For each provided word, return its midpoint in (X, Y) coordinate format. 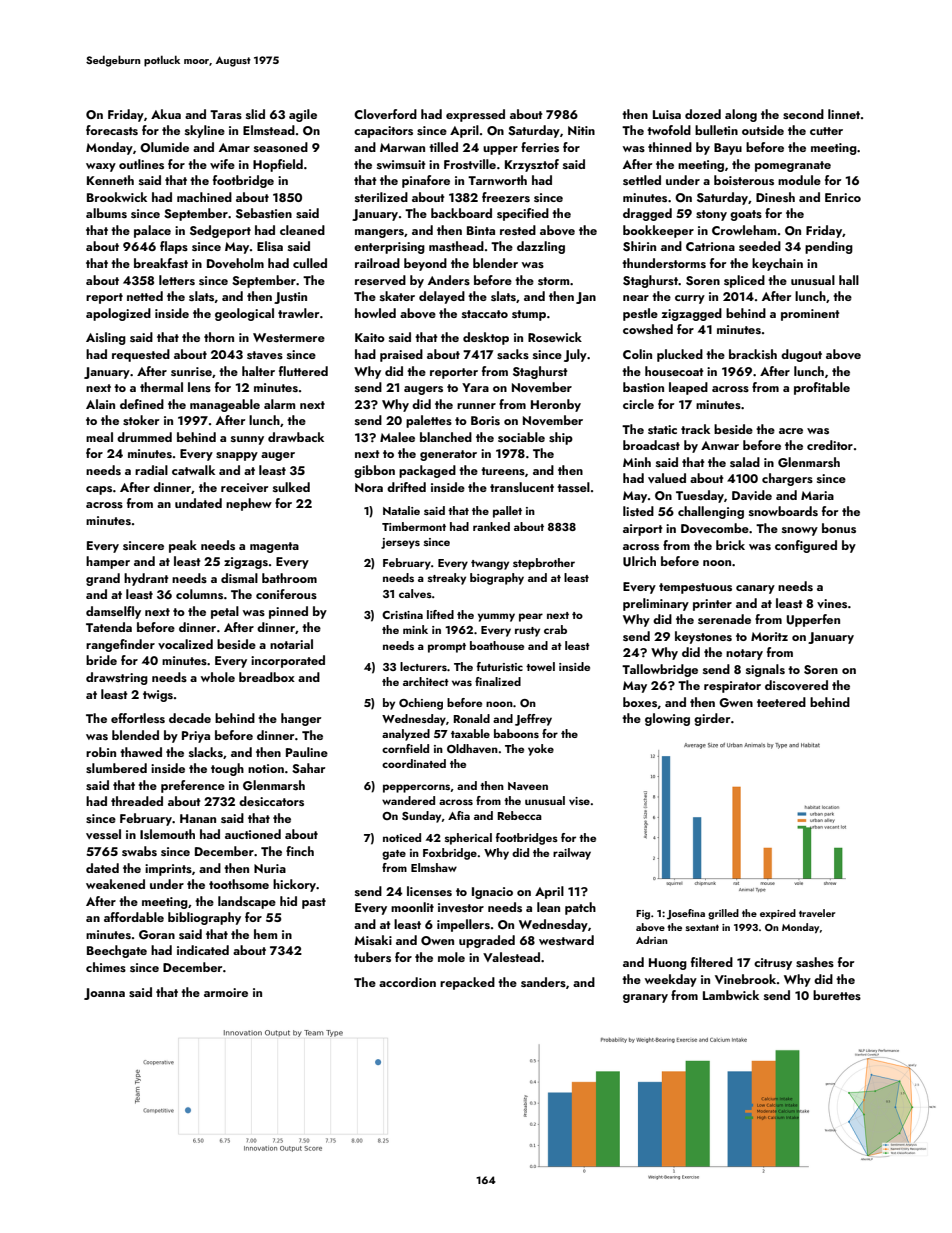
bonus (839, 528)
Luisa (667, 114)
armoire (226, 992)
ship (561, 438)
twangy (490, 565)
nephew (249, 504)
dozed (703, 114)
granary (645, 998)
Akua (166, 114)
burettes (837, 995)
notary (744, 654)
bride (101, 660)
